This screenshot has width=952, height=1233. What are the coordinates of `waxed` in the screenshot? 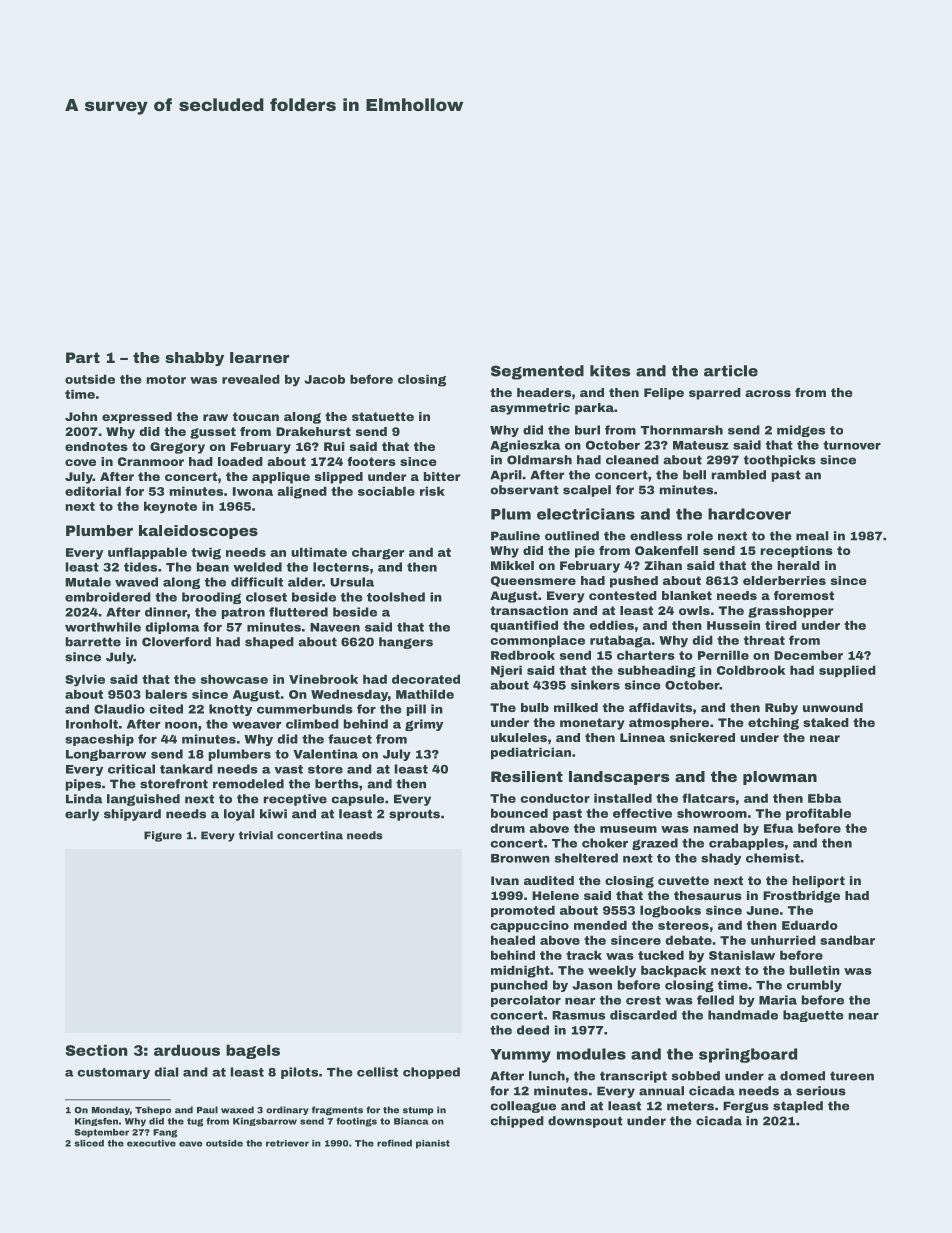 It's located at (237, 1110).
